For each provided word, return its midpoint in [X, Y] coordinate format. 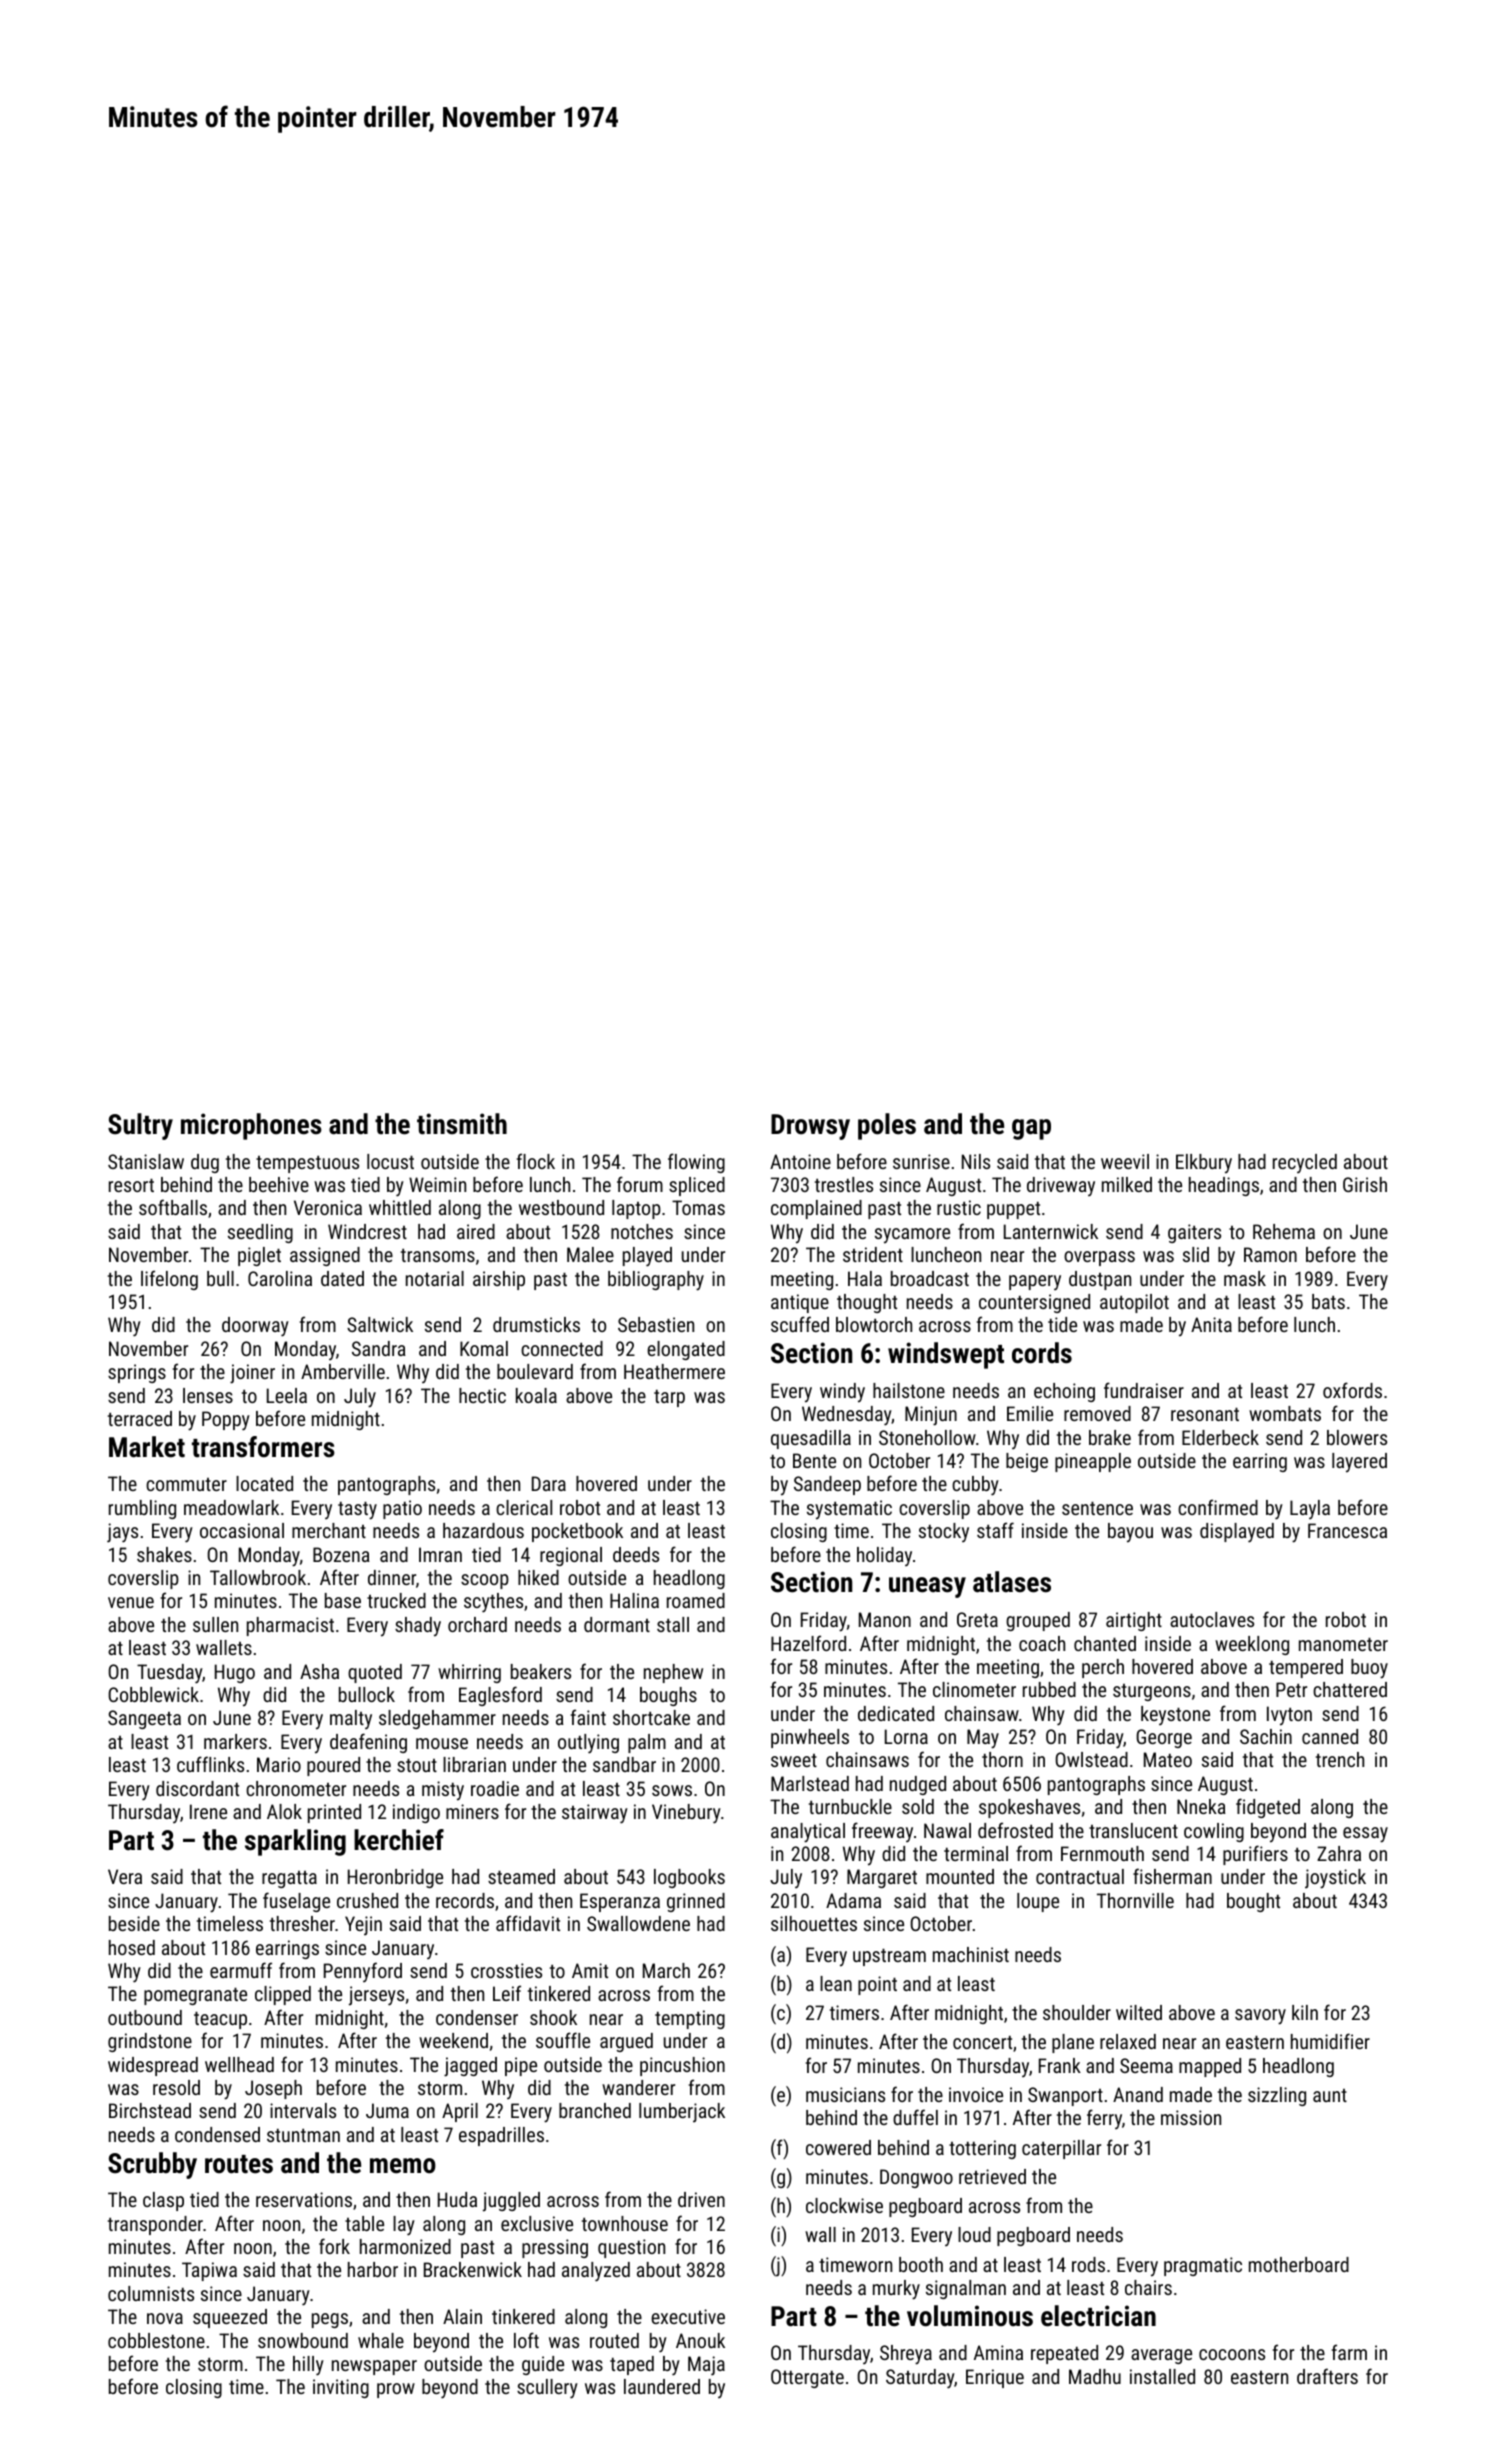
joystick [1335, 1879]
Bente [814, 1460]
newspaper [374, 2367]
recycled [1305, 1163]
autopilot [1134, 1303]
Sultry [140, 1126]
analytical [808, 1833]
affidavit [528, 1923]
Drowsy [810, 1127]
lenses [208, 1395]
